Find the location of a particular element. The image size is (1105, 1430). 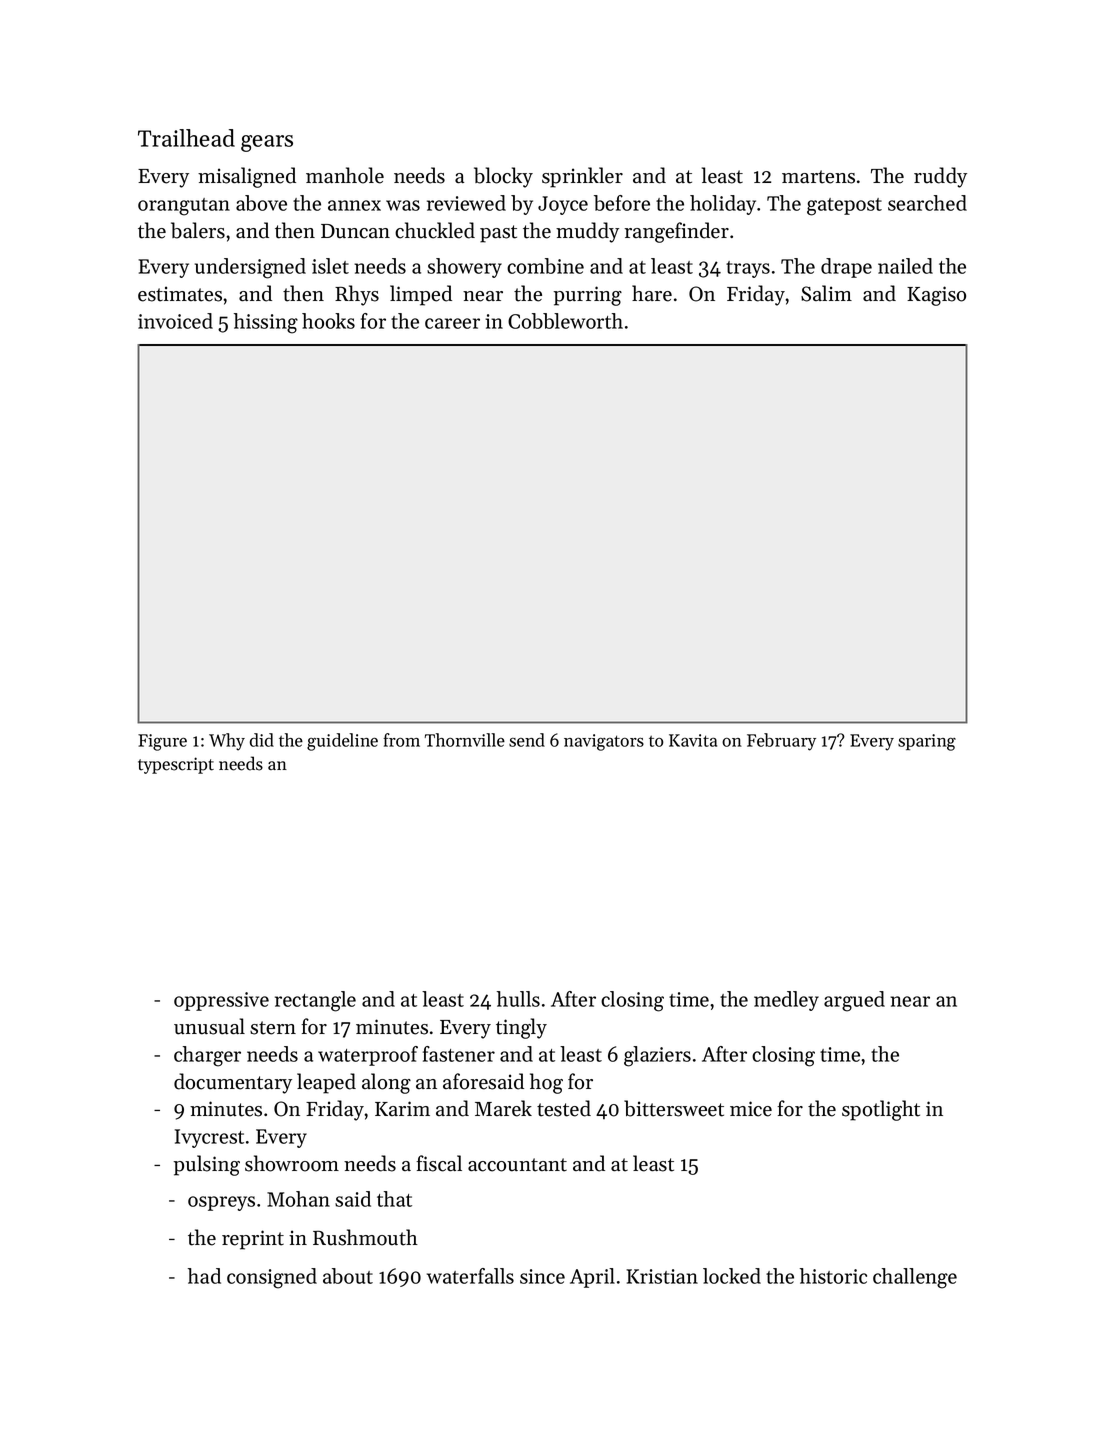

hissing is located at coordinates (266, 323).
